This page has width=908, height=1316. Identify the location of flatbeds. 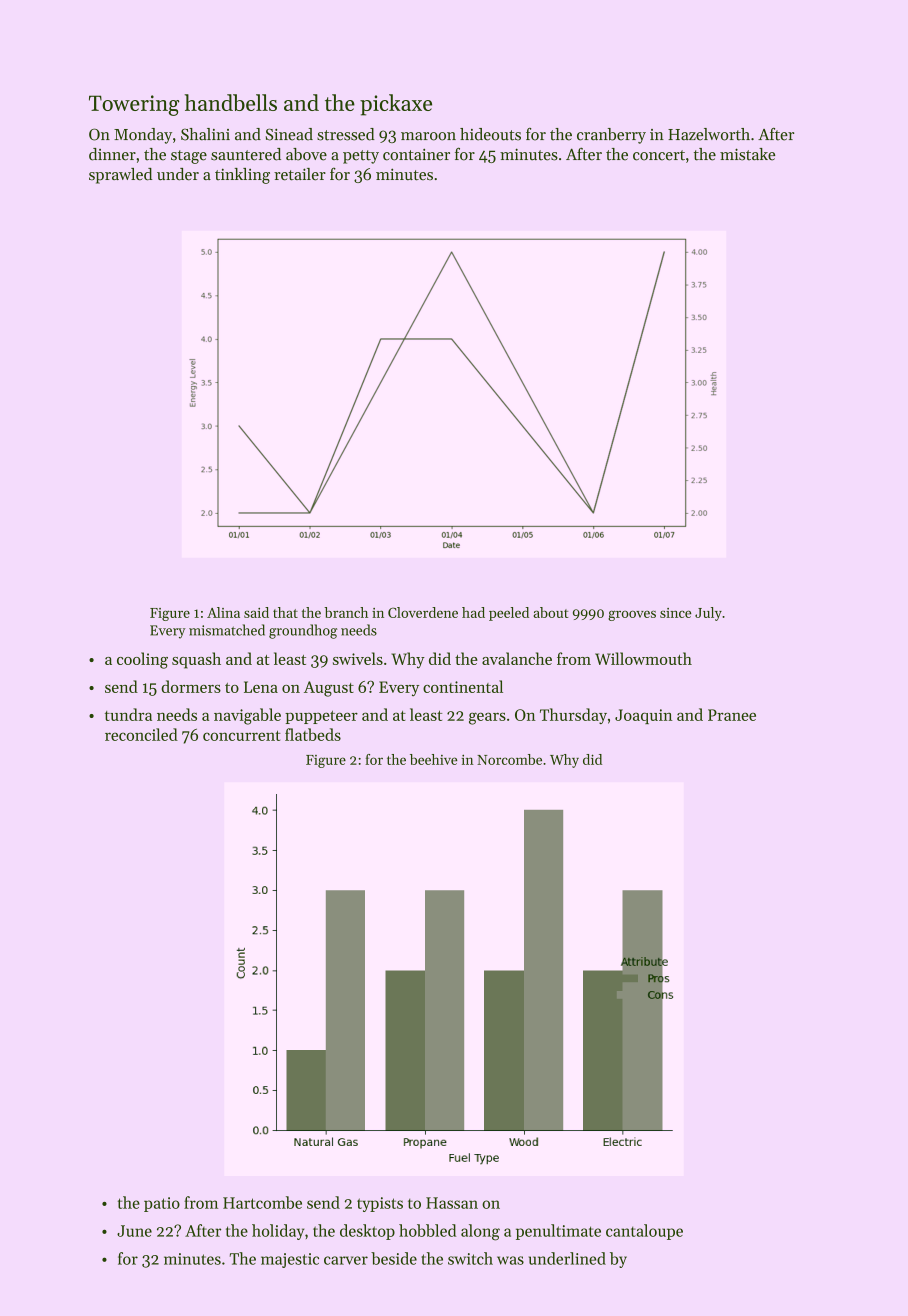
(313, 734).
